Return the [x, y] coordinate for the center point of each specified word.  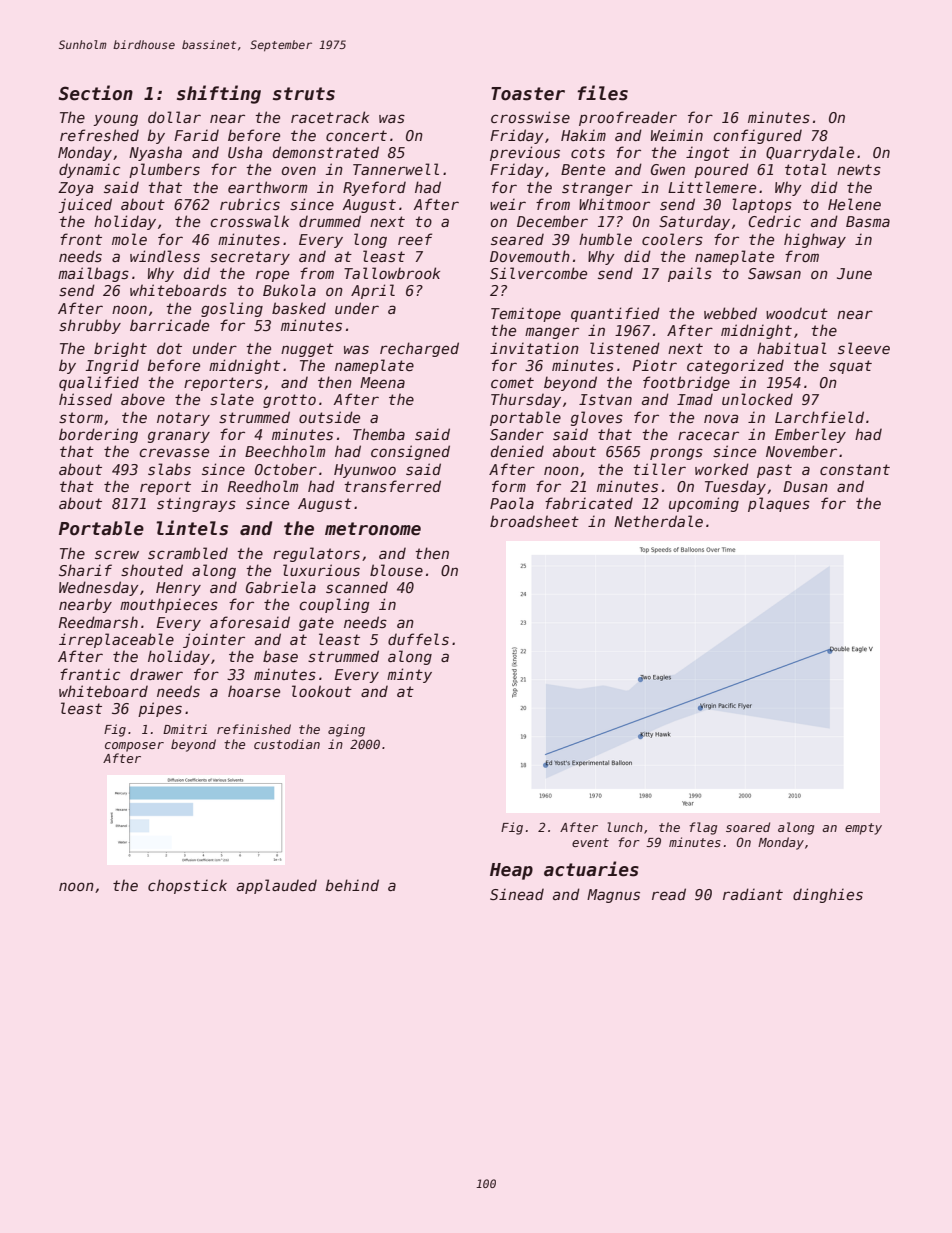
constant [855, 469]
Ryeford [374, 188]
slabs [169, 469]
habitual [792, 348]
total [806, 169]
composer [134, 747]
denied [517, 451]
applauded [277, 886]
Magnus [613, 896]
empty [863, 829]
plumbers [164, 170]
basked [299, 308]
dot [169, 348]
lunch [625, 827]
